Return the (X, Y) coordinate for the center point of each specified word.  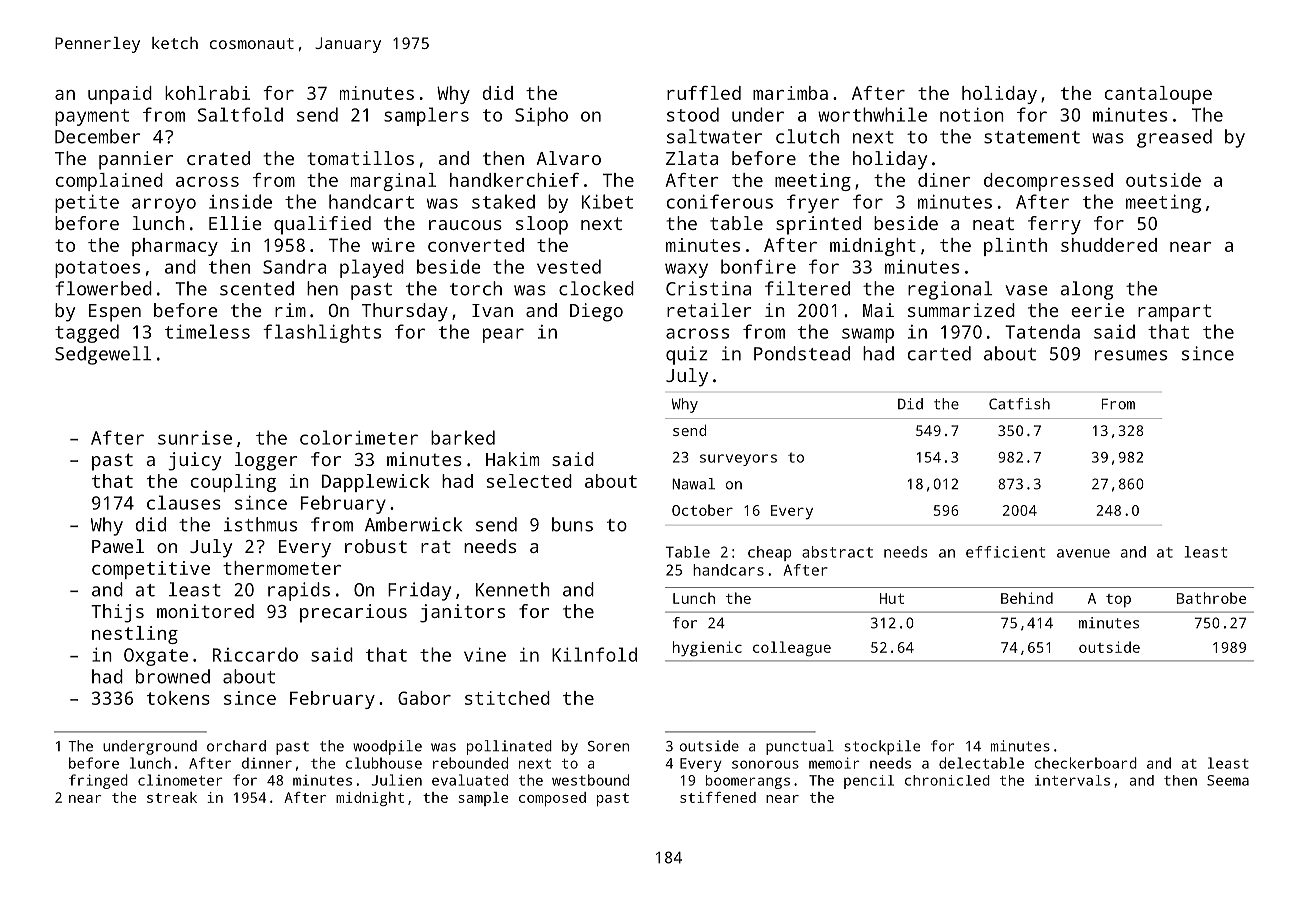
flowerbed (104, 288)
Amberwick (413, 524)
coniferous (720, 201)
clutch (807, 136)
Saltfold (240, 114)
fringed (98, 781)
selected (529, 481)
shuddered (1109, 245)
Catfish (1019, 404)
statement (1032, 137)
